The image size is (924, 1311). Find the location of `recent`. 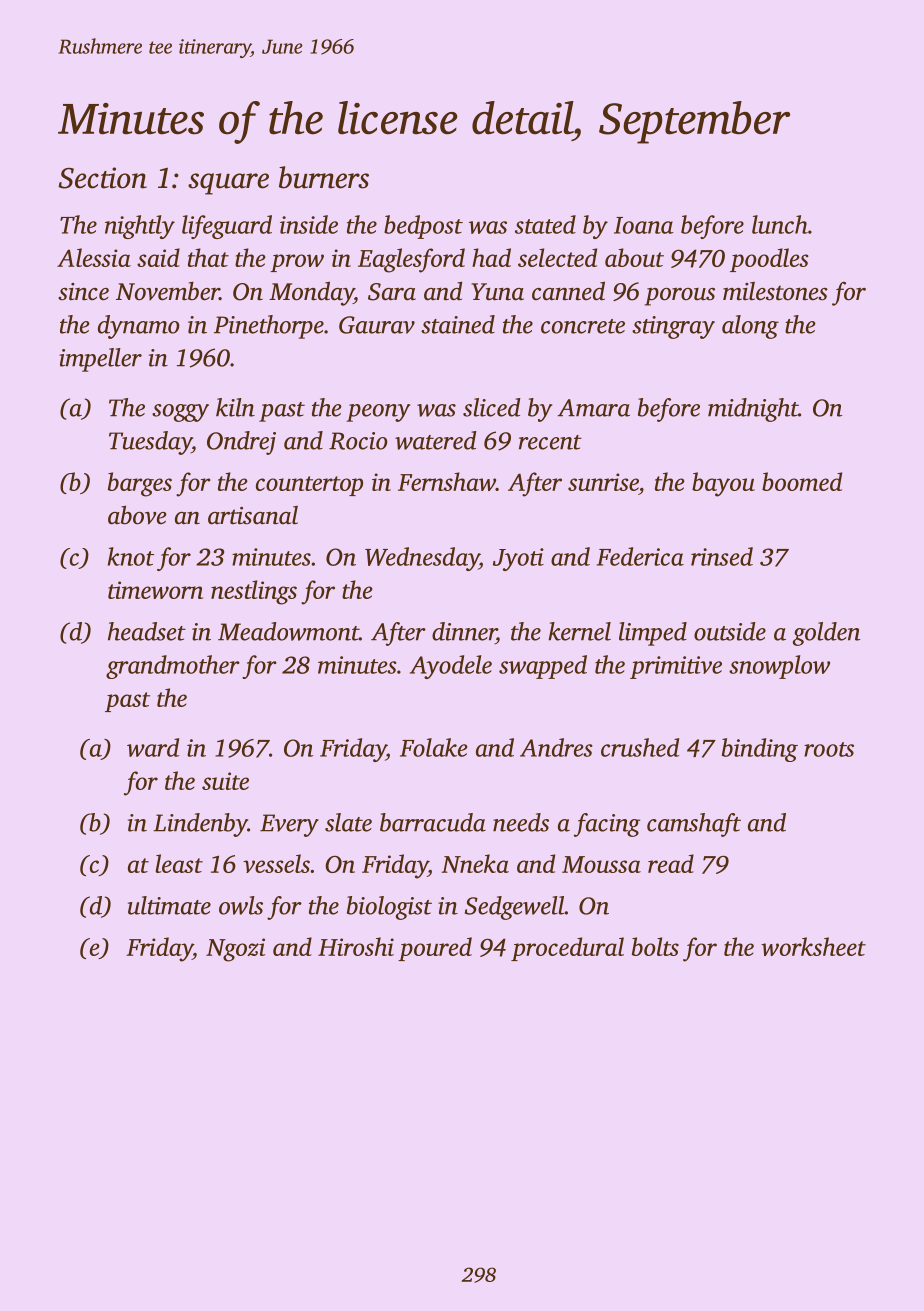

recent is located at coordinates (550, 442).
